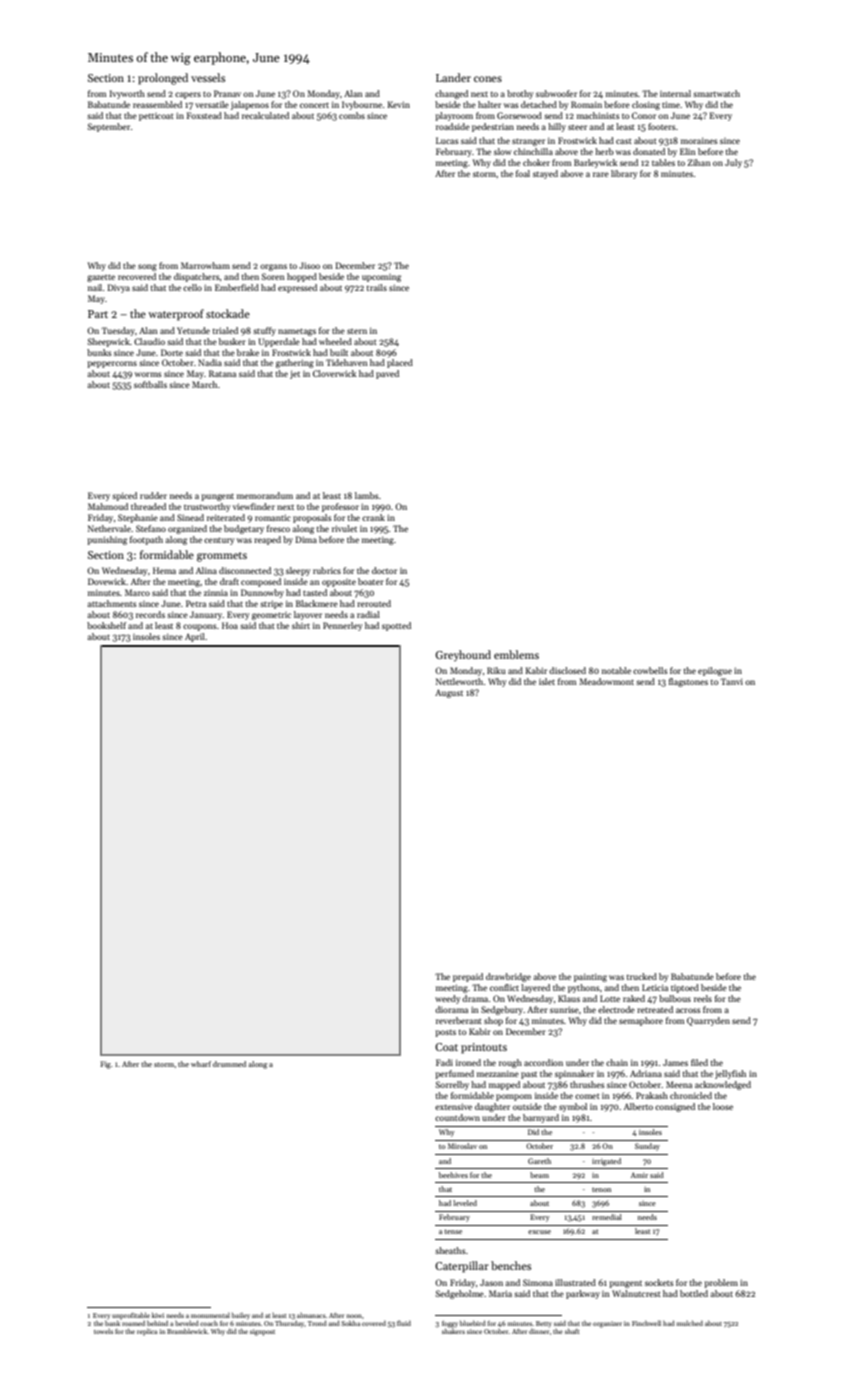 This document has width=849, height=1400. Describe the element at coordinates (453, 77) in the document. I see `Lander` at that location.
